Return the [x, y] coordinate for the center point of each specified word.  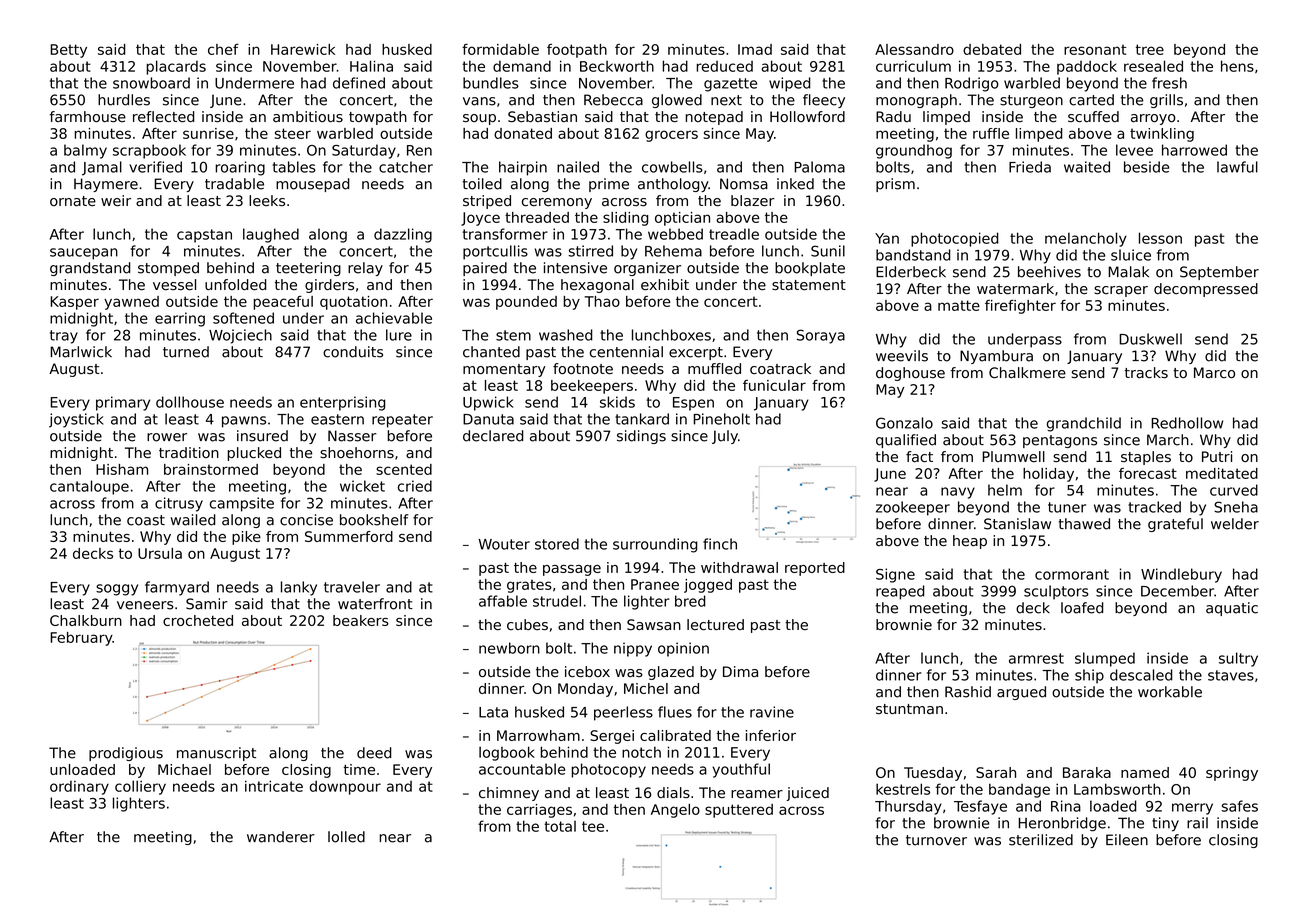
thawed [1084, 524]
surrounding [655, 545]
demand [522, 66]
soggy [117, 590]
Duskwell [1150, 339]
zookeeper [913, 508]
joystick [76, 420]
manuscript [216, 754]
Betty [68, 51]
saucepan [84, 254]
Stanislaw [1017, 524]
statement [809, 285]
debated [992, 49]
